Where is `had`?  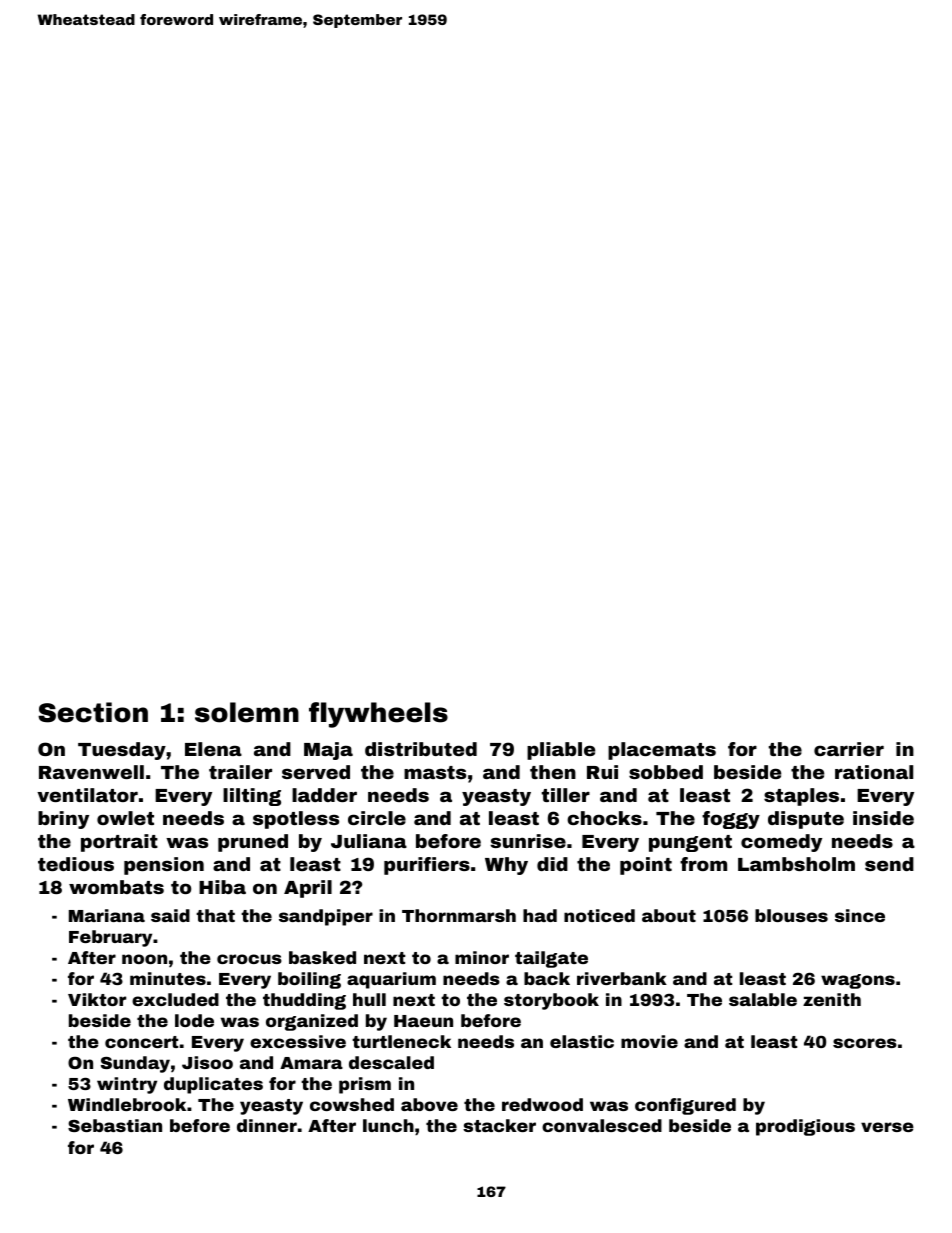
had is located at coordinates (540, 915).
